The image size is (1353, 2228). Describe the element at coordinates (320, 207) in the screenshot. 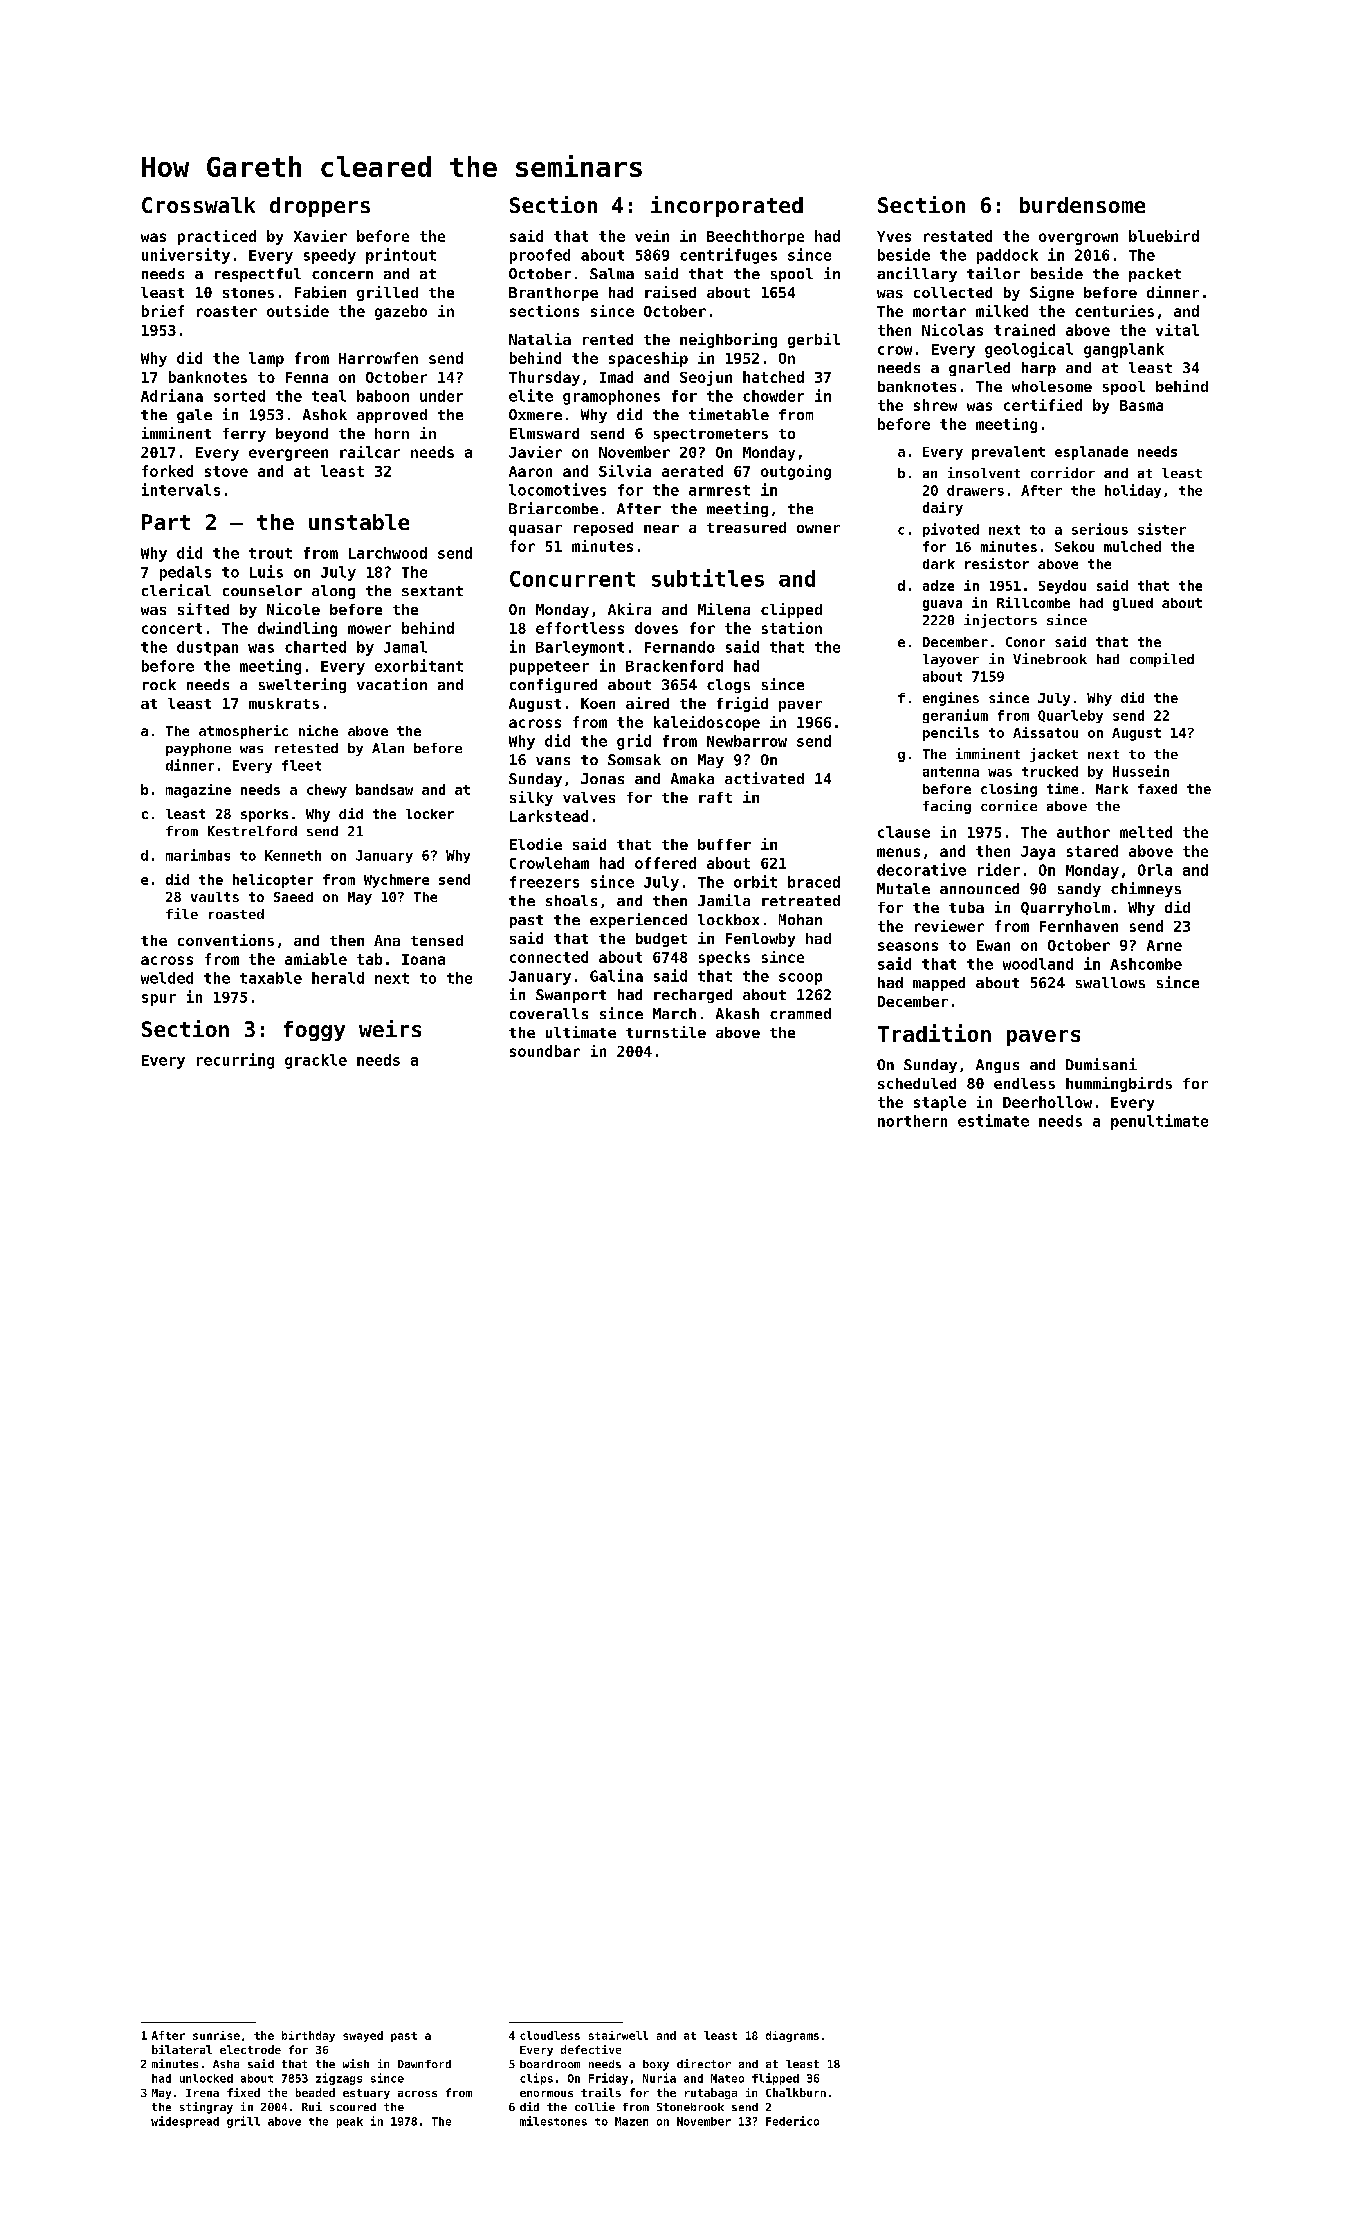

I see `droppers` at that location.
